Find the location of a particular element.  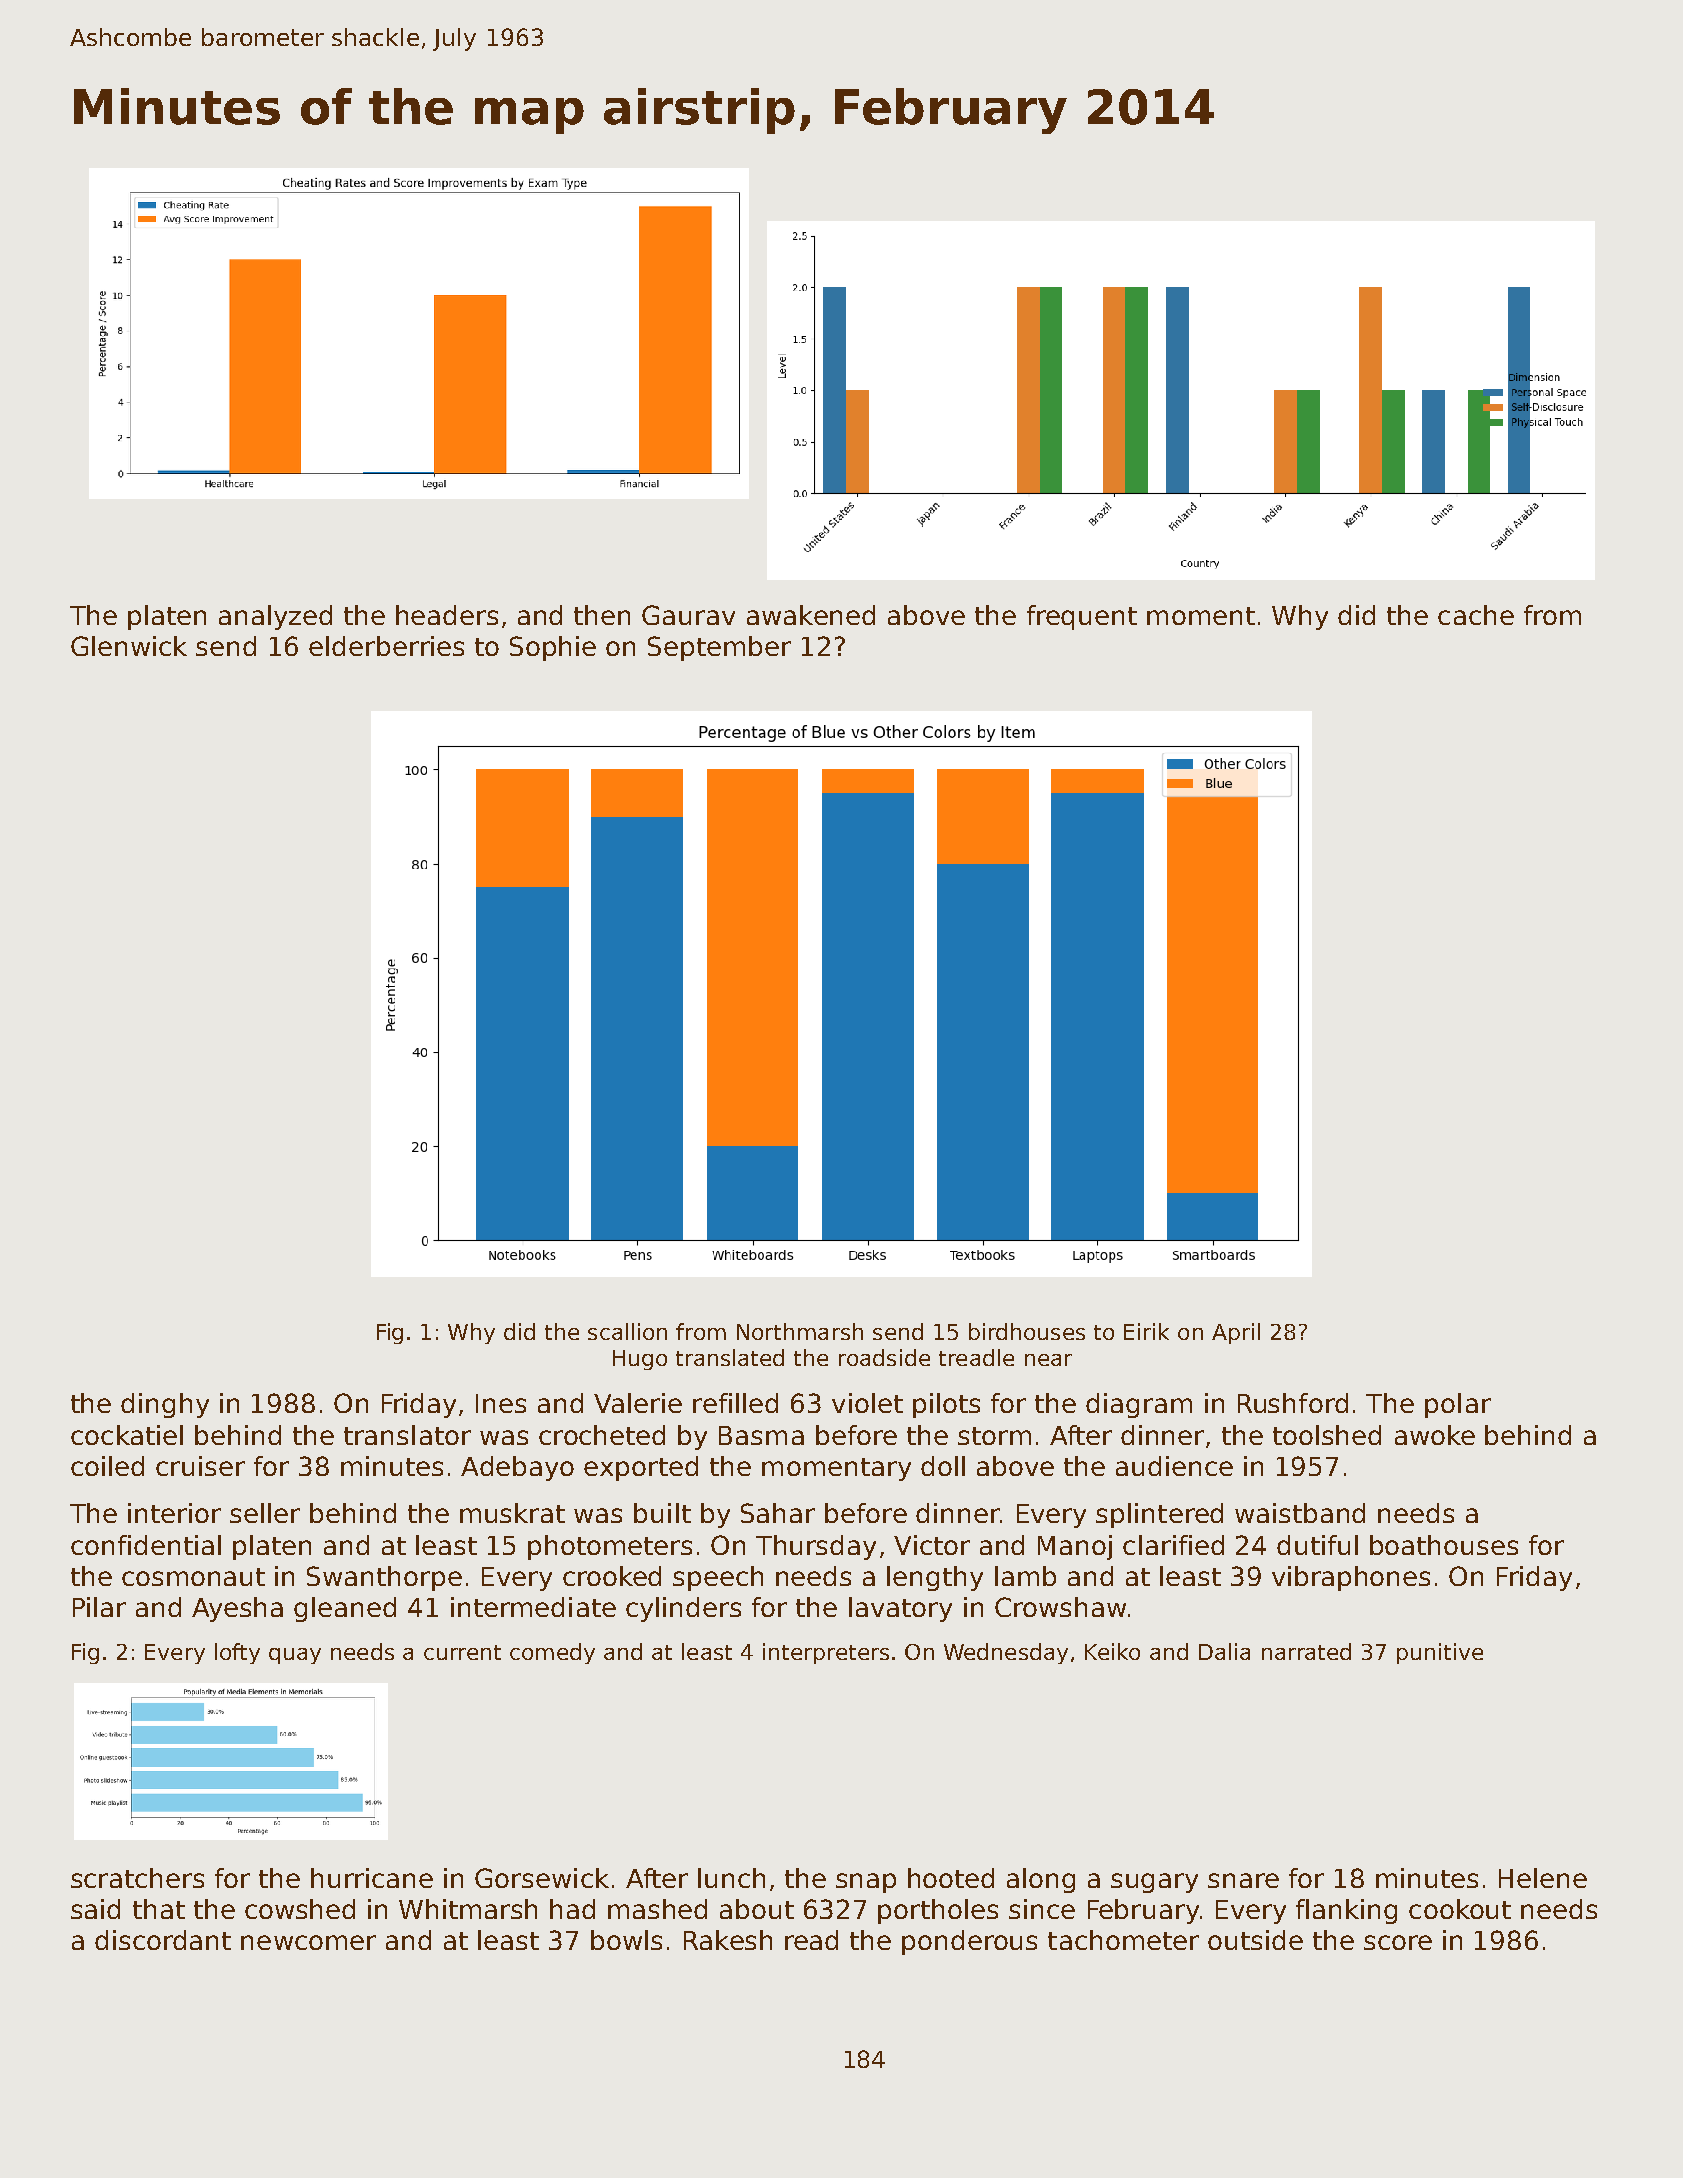

birdhouses is located at coordinates (1027, 1331).
